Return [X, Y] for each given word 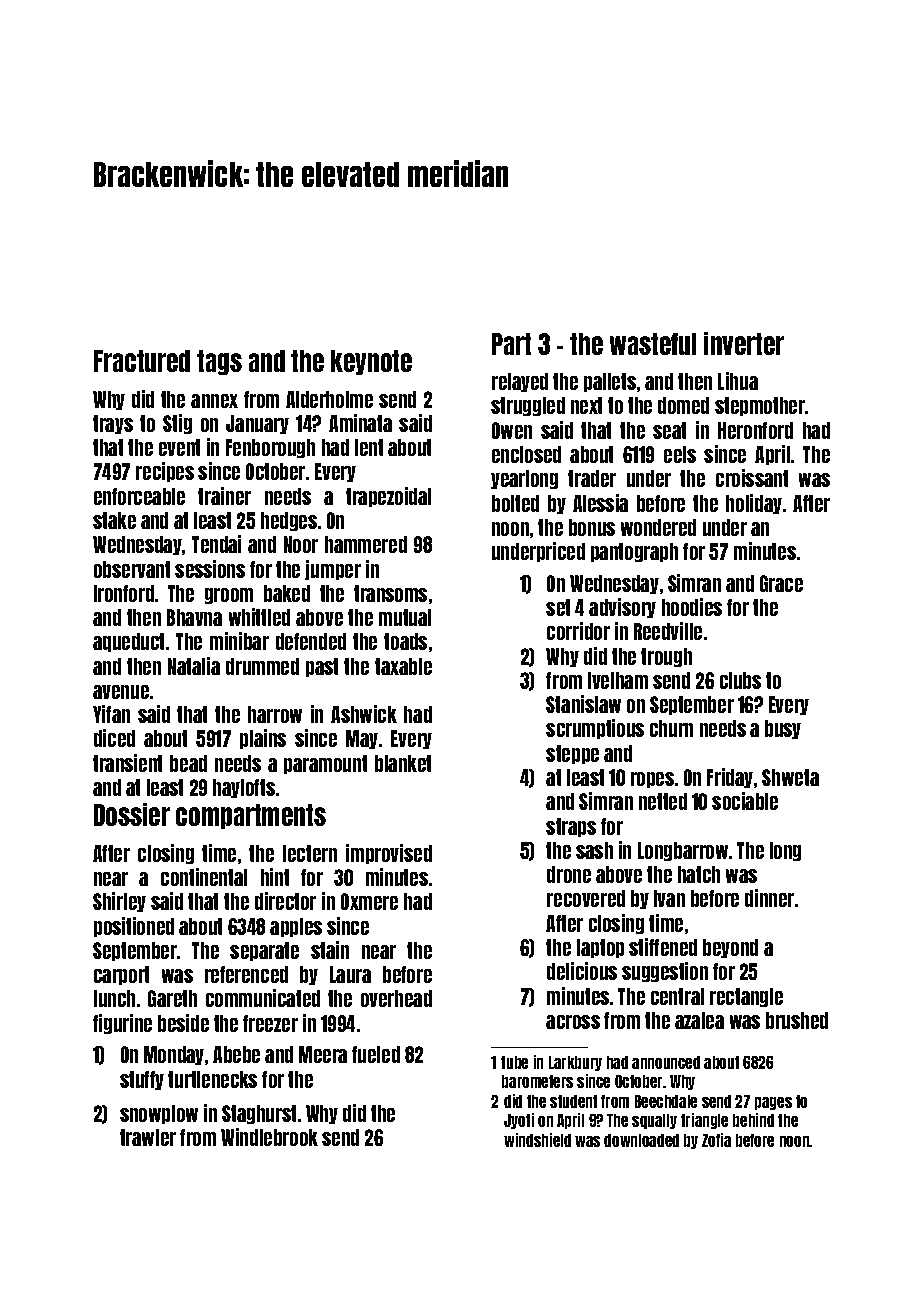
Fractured [142, 361]
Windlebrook [269, 1137]
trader [592, 478]
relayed [520, 382]
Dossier [132, 814]
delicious [582, 971]
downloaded [641, 1140]
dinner [769, 898]
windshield [537, 1140]
